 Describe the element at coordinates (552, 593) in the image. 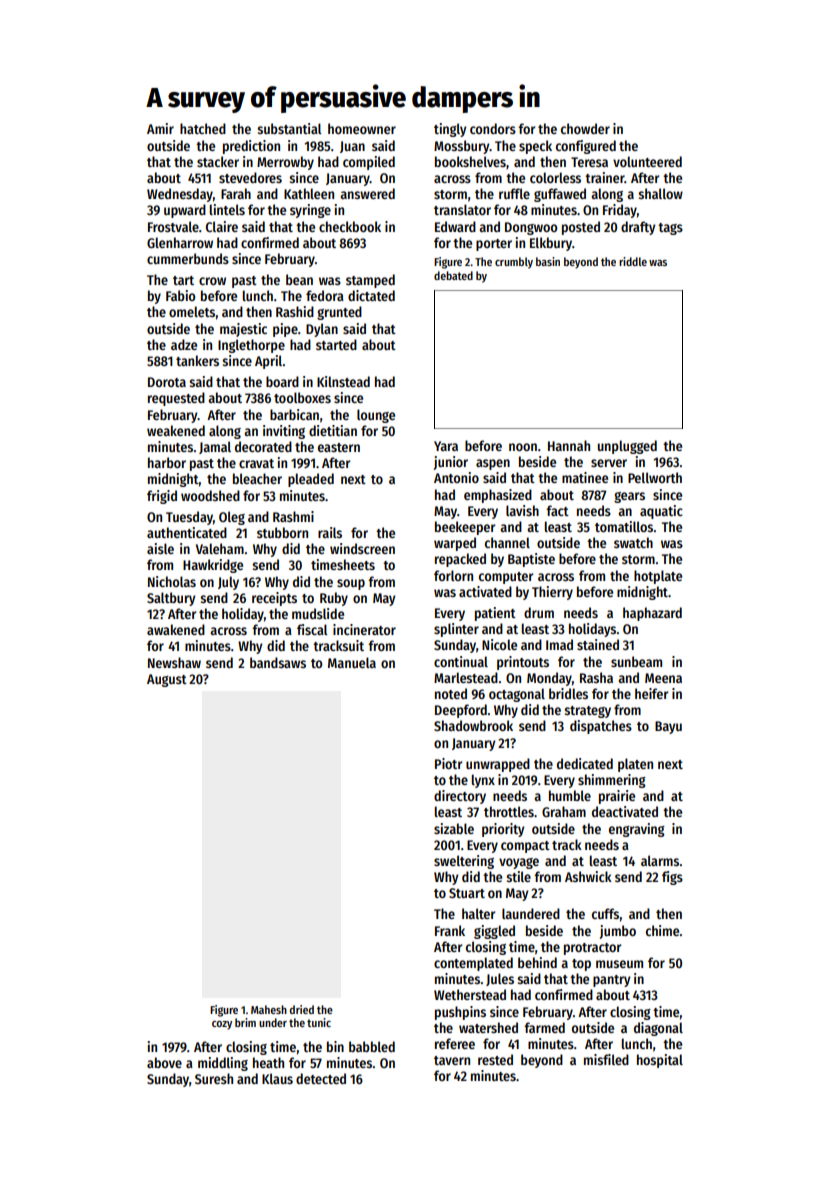

I see `Thierry` at that location.
